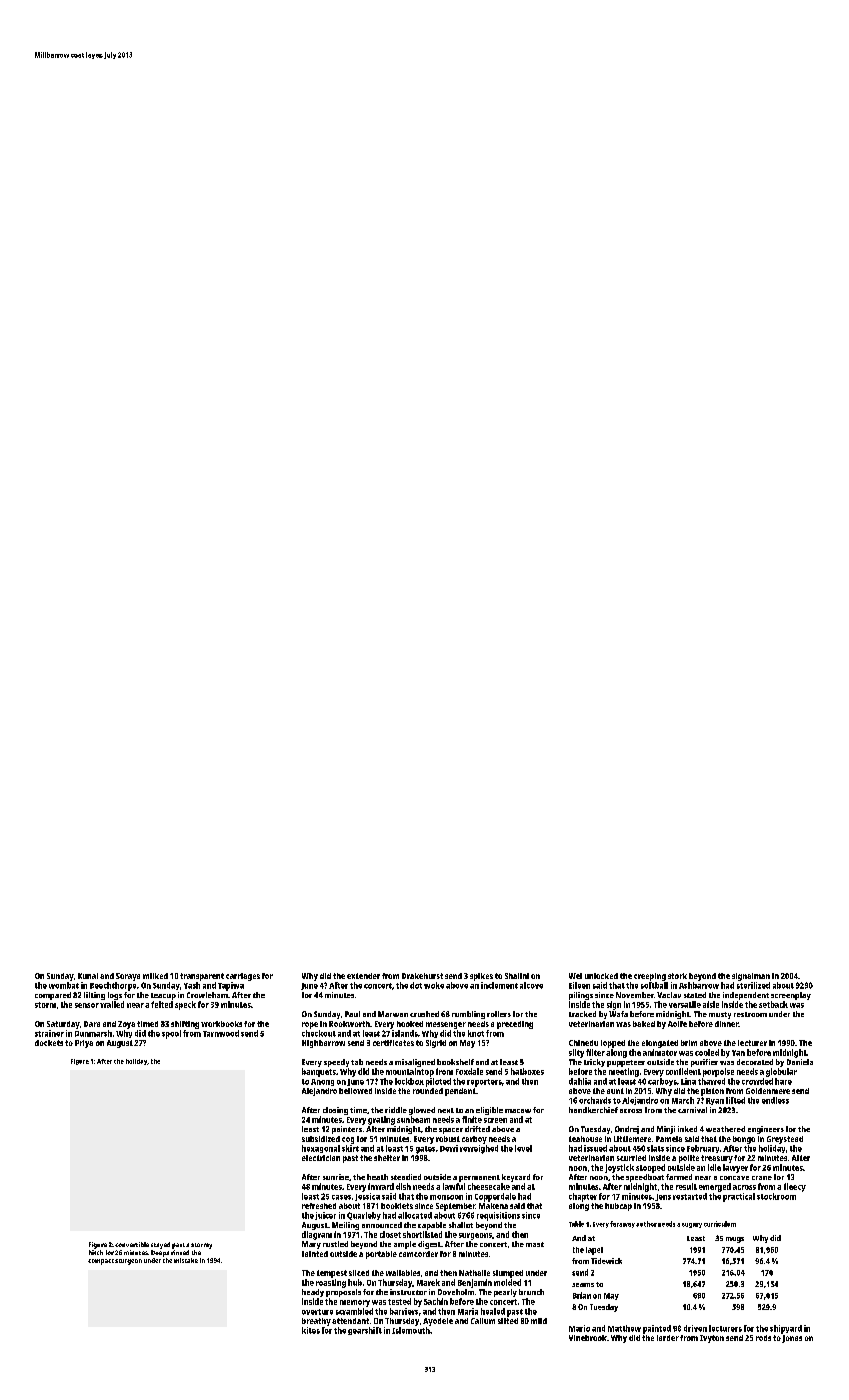 The image size is (849, 1400). What do you see at coordinates (516, 1178) in the image?
I see `keycard` at bounding box center [516, 1178].
